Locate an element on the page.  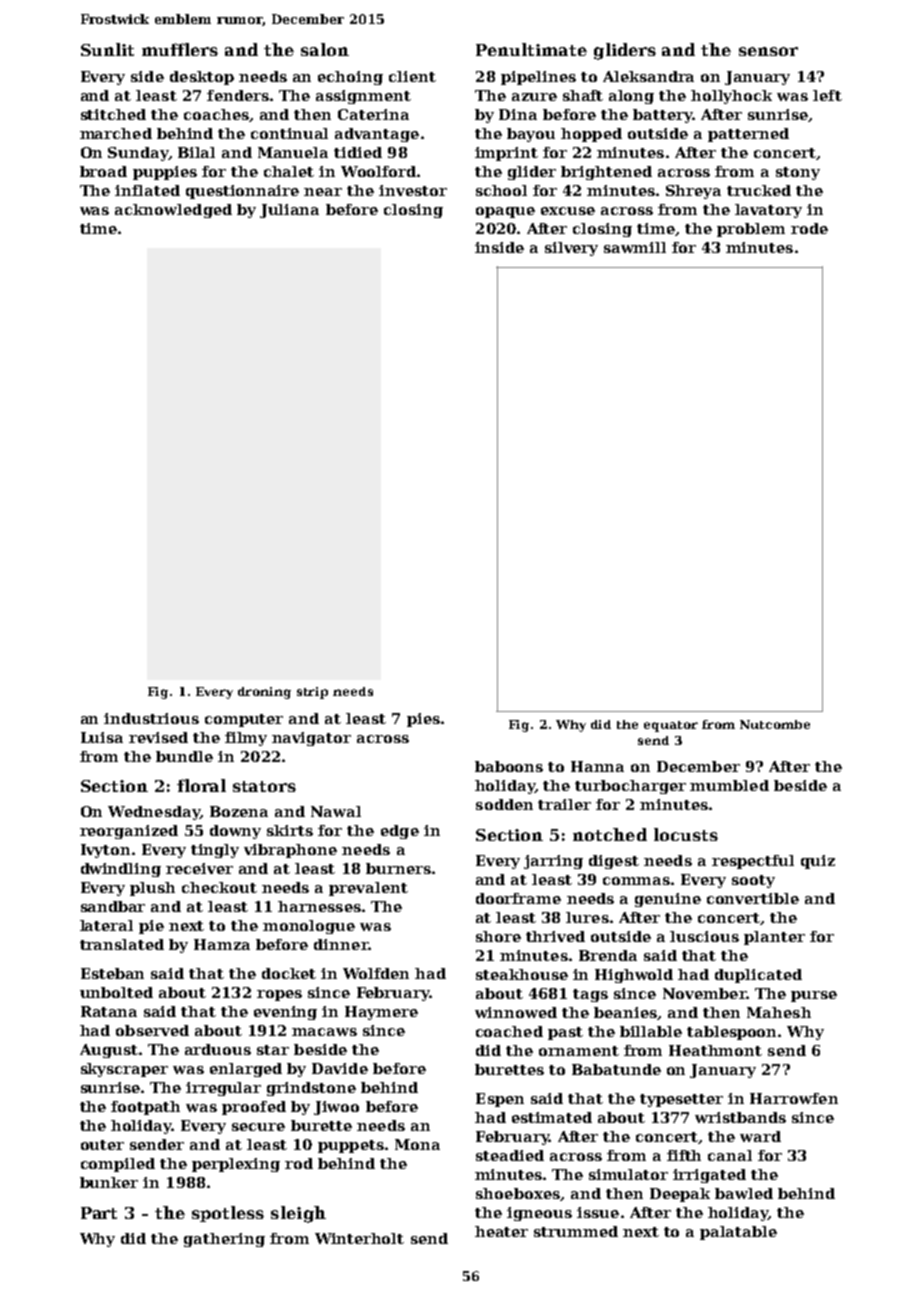
sawmill is located at coordinates (635, 247).
